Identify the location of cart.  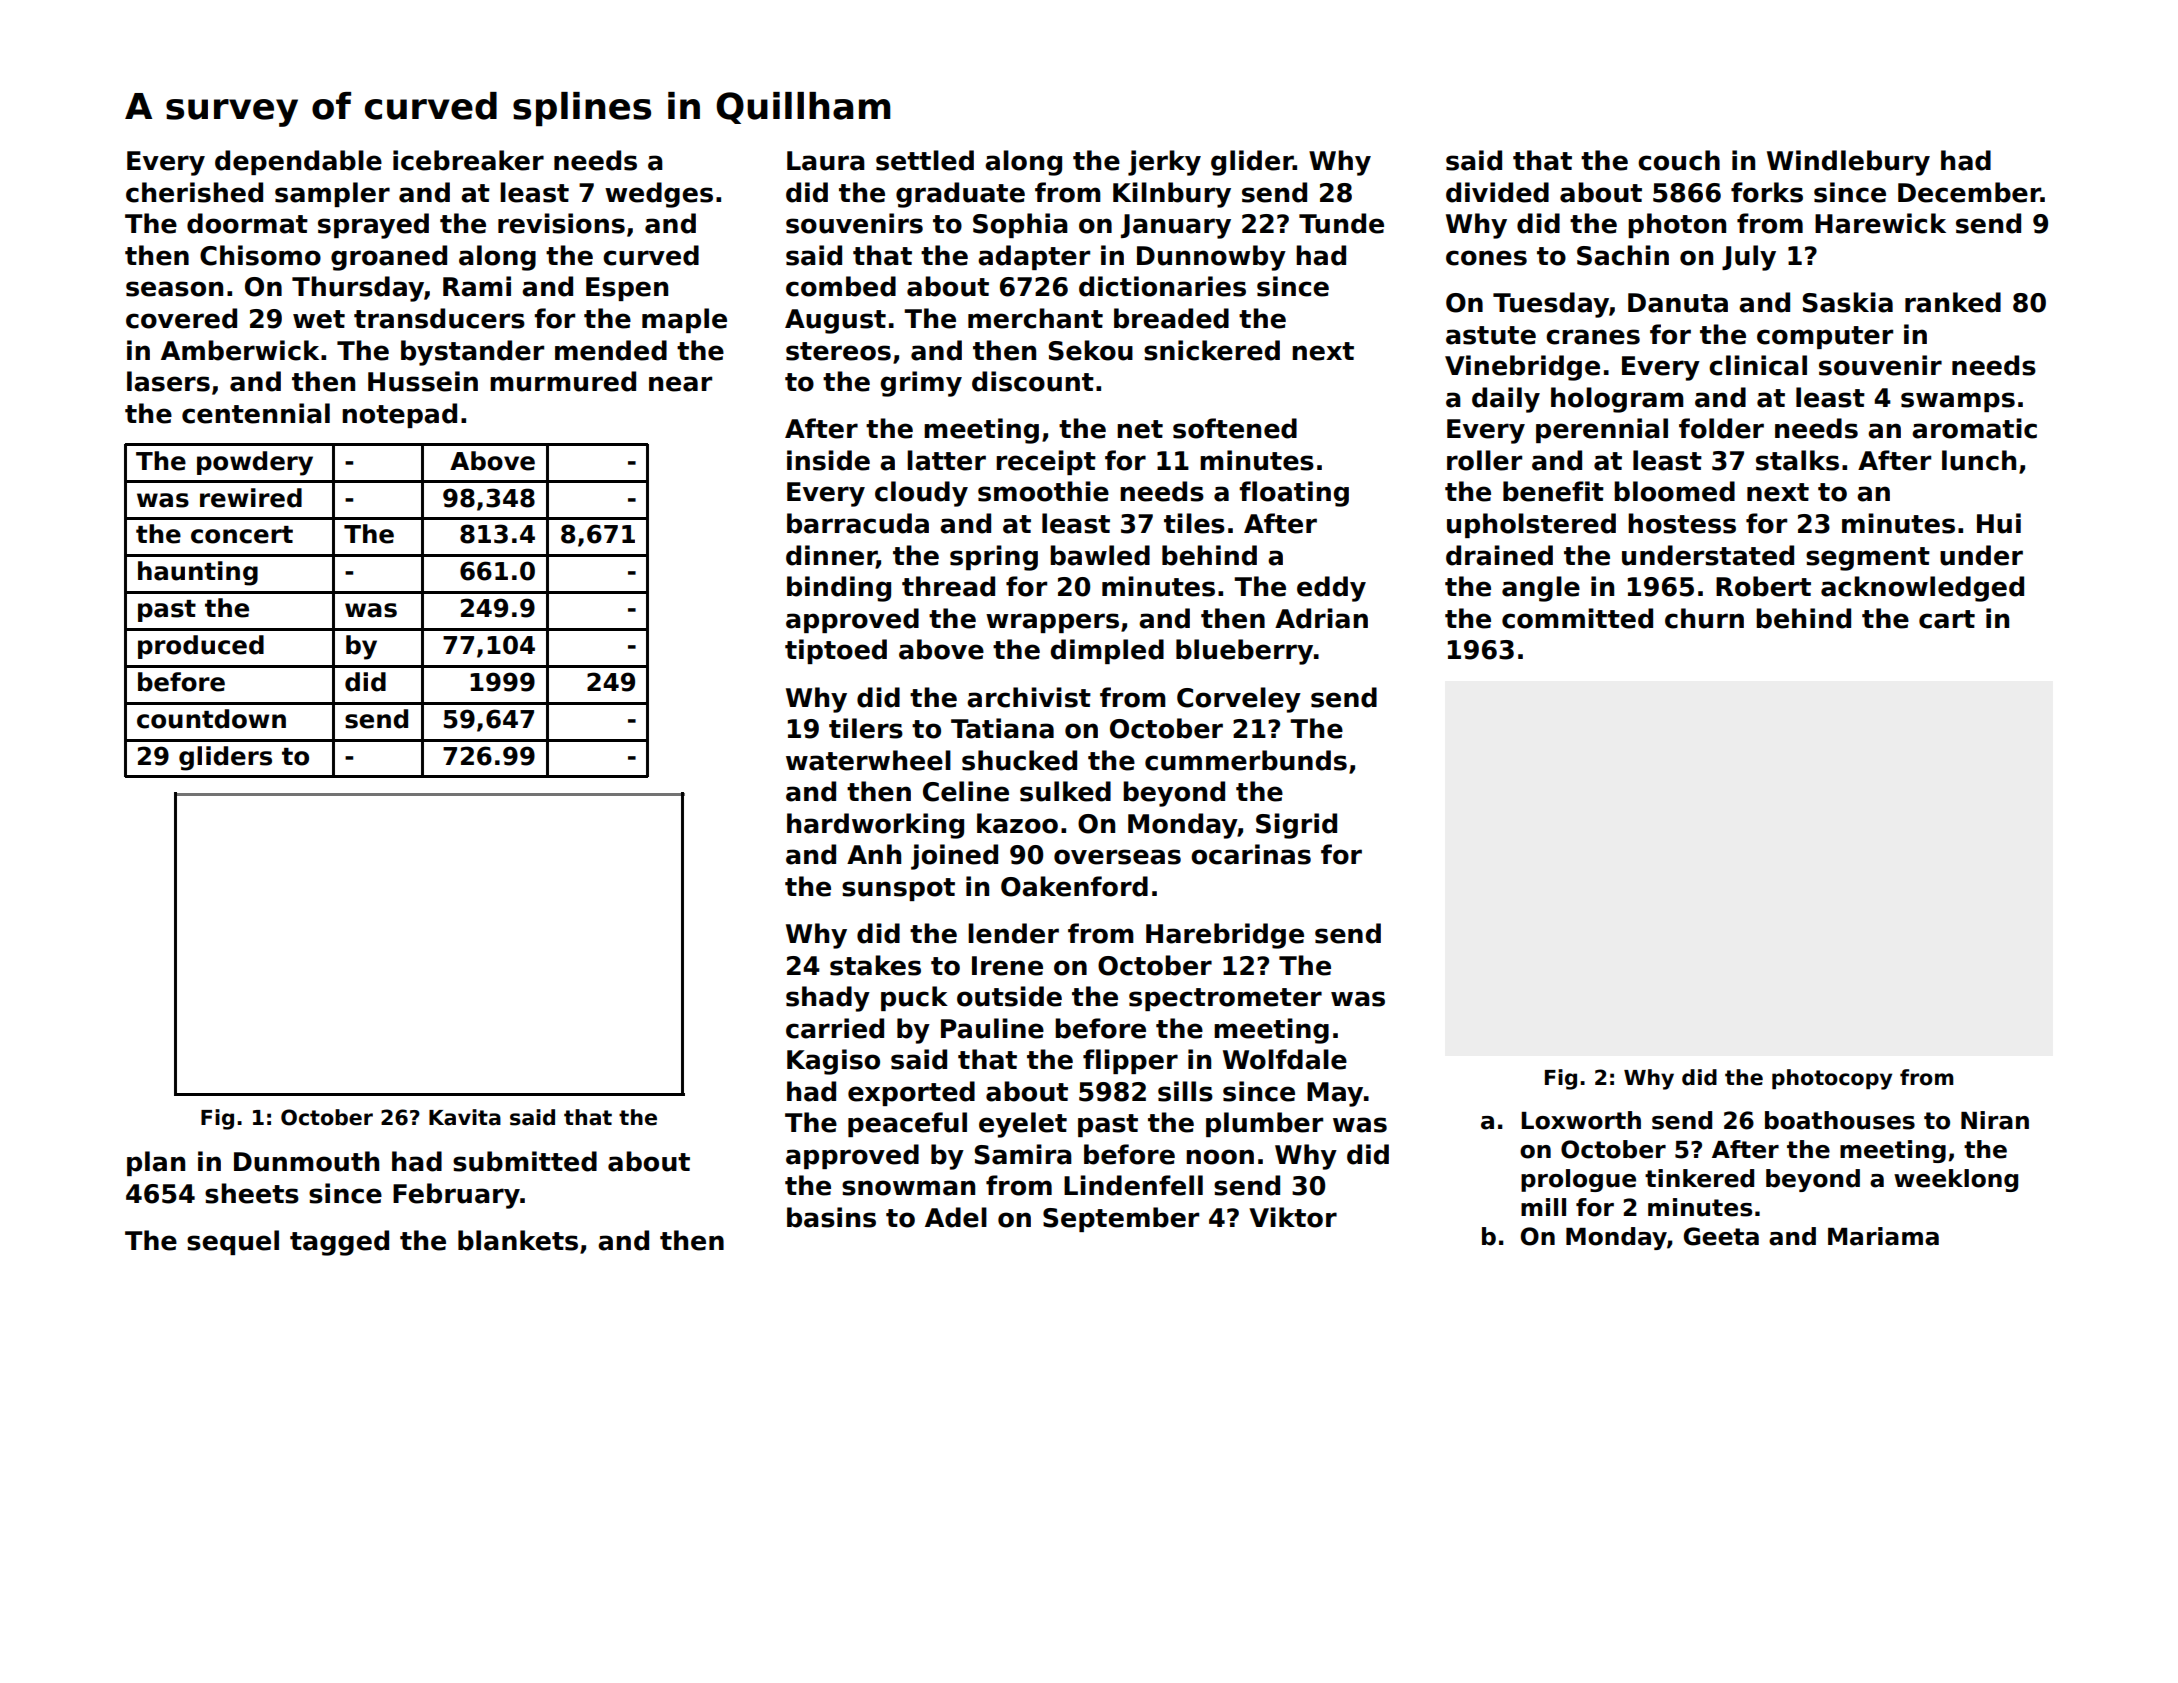
(1947, 619).
